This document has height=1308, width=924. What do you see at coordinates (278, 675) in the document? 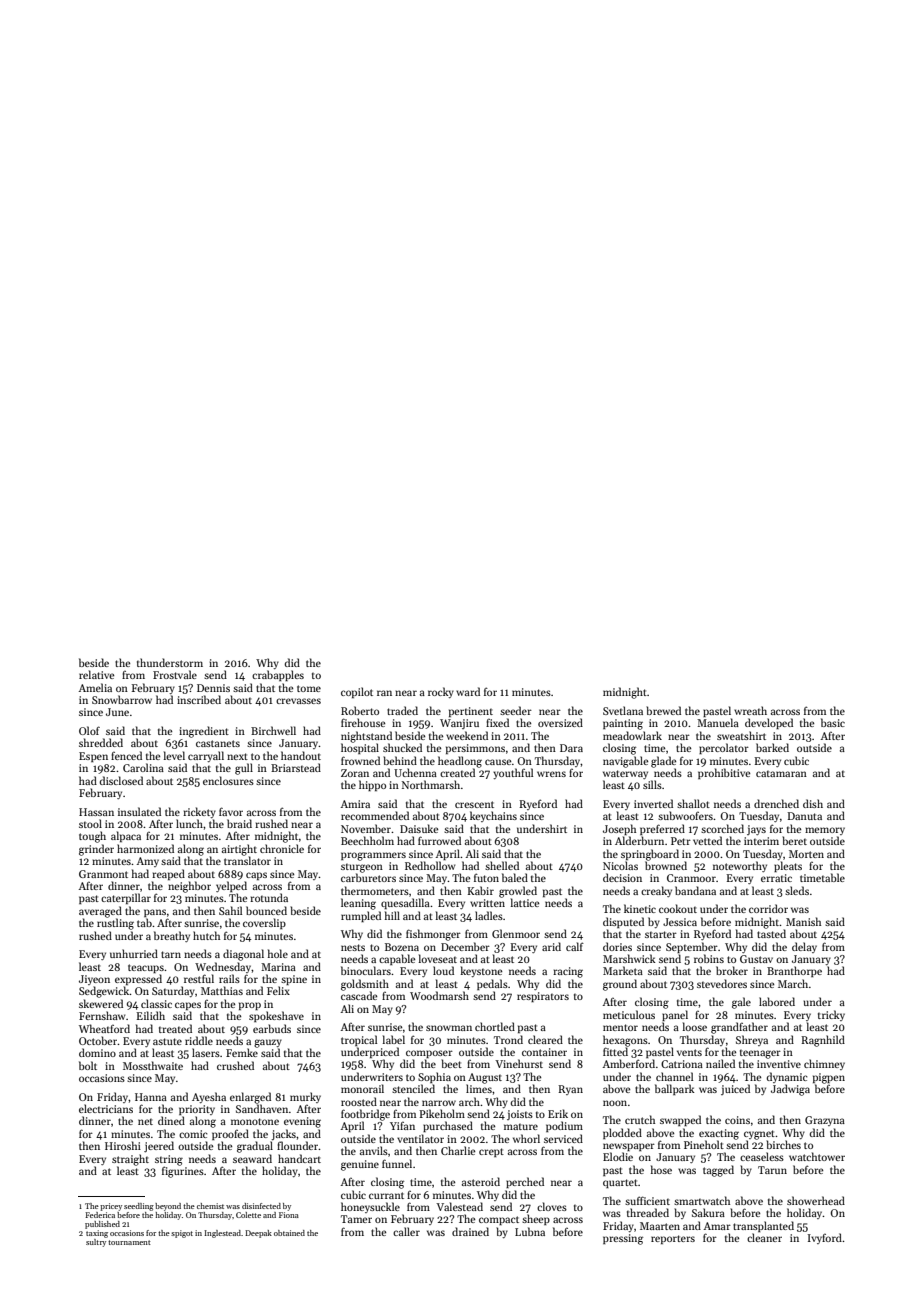
I see `crabapples` at bounding box center [278, 675].
